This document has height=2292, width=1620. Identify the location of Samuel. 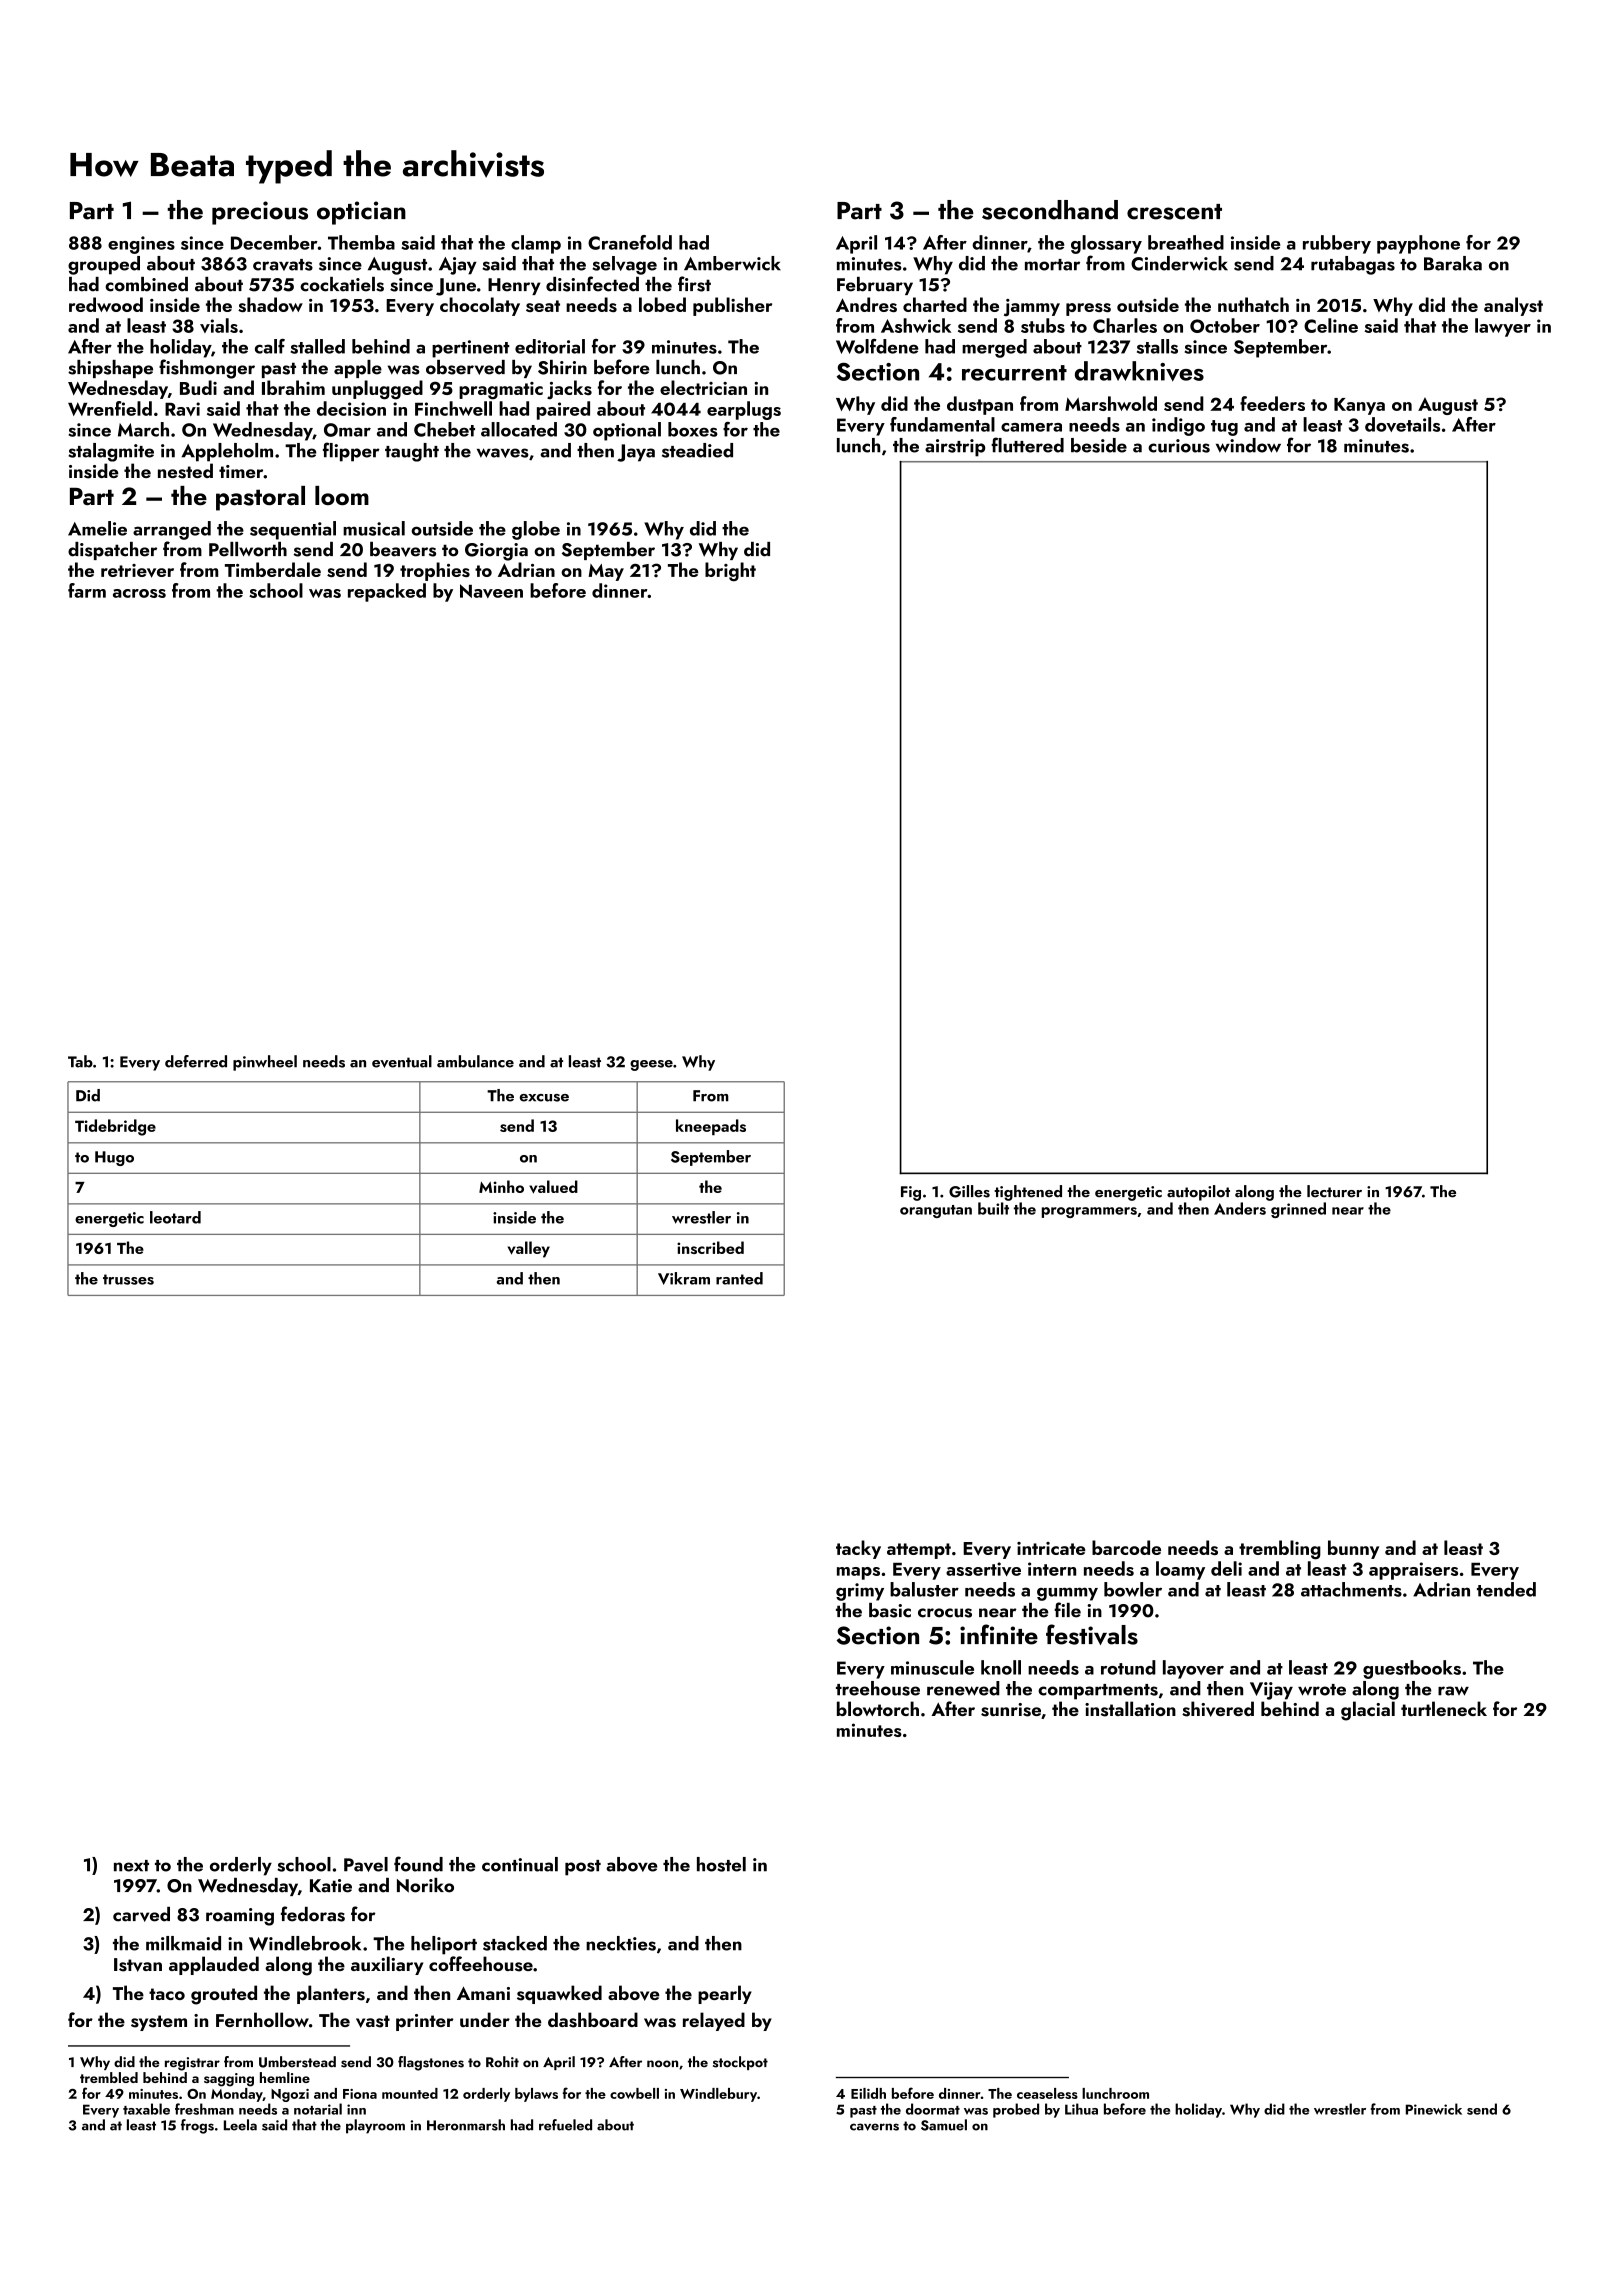
(944, 2125).
